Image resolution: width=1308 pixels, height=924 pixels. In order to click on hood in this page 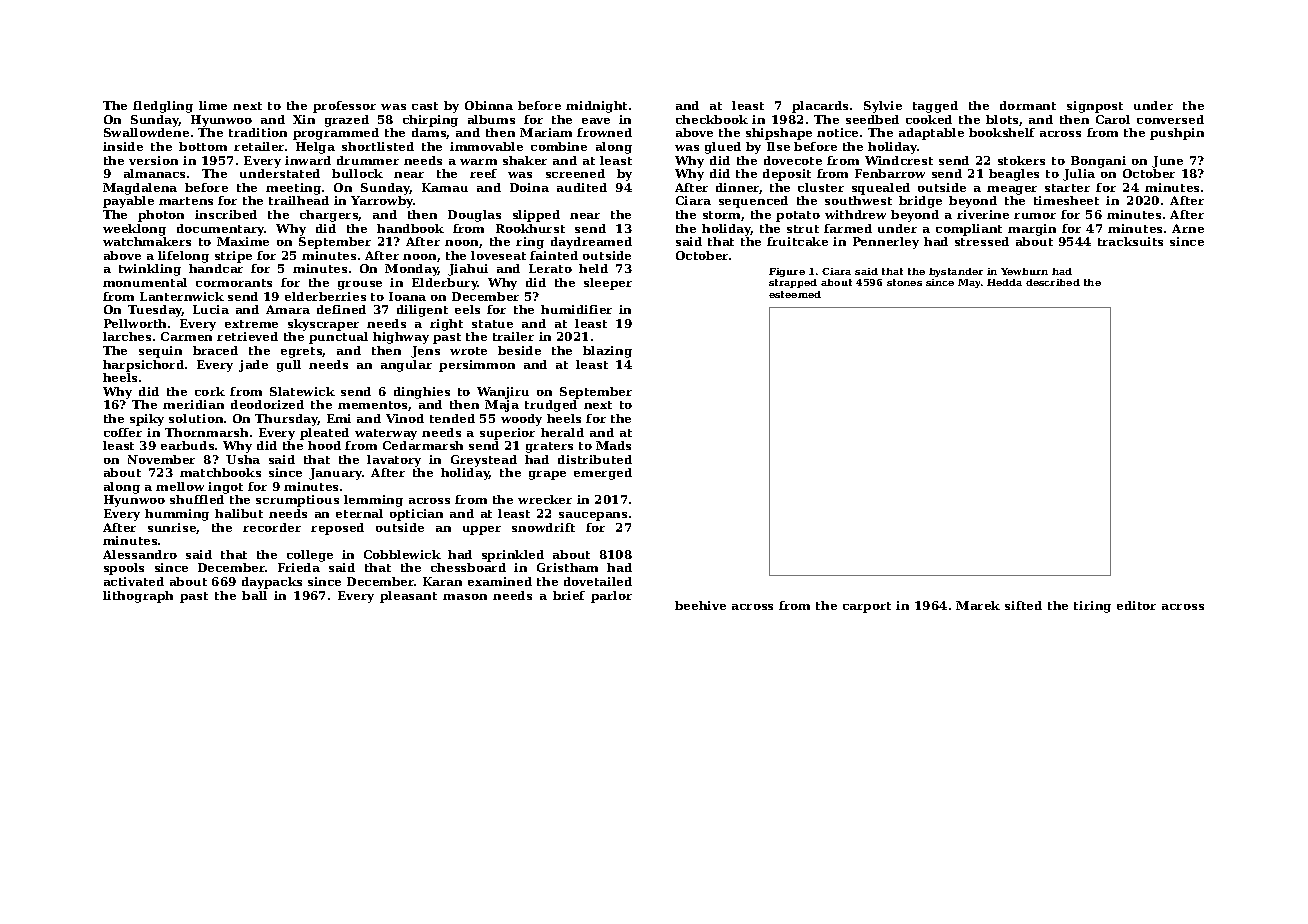, I will do `click(324, 445)`.
